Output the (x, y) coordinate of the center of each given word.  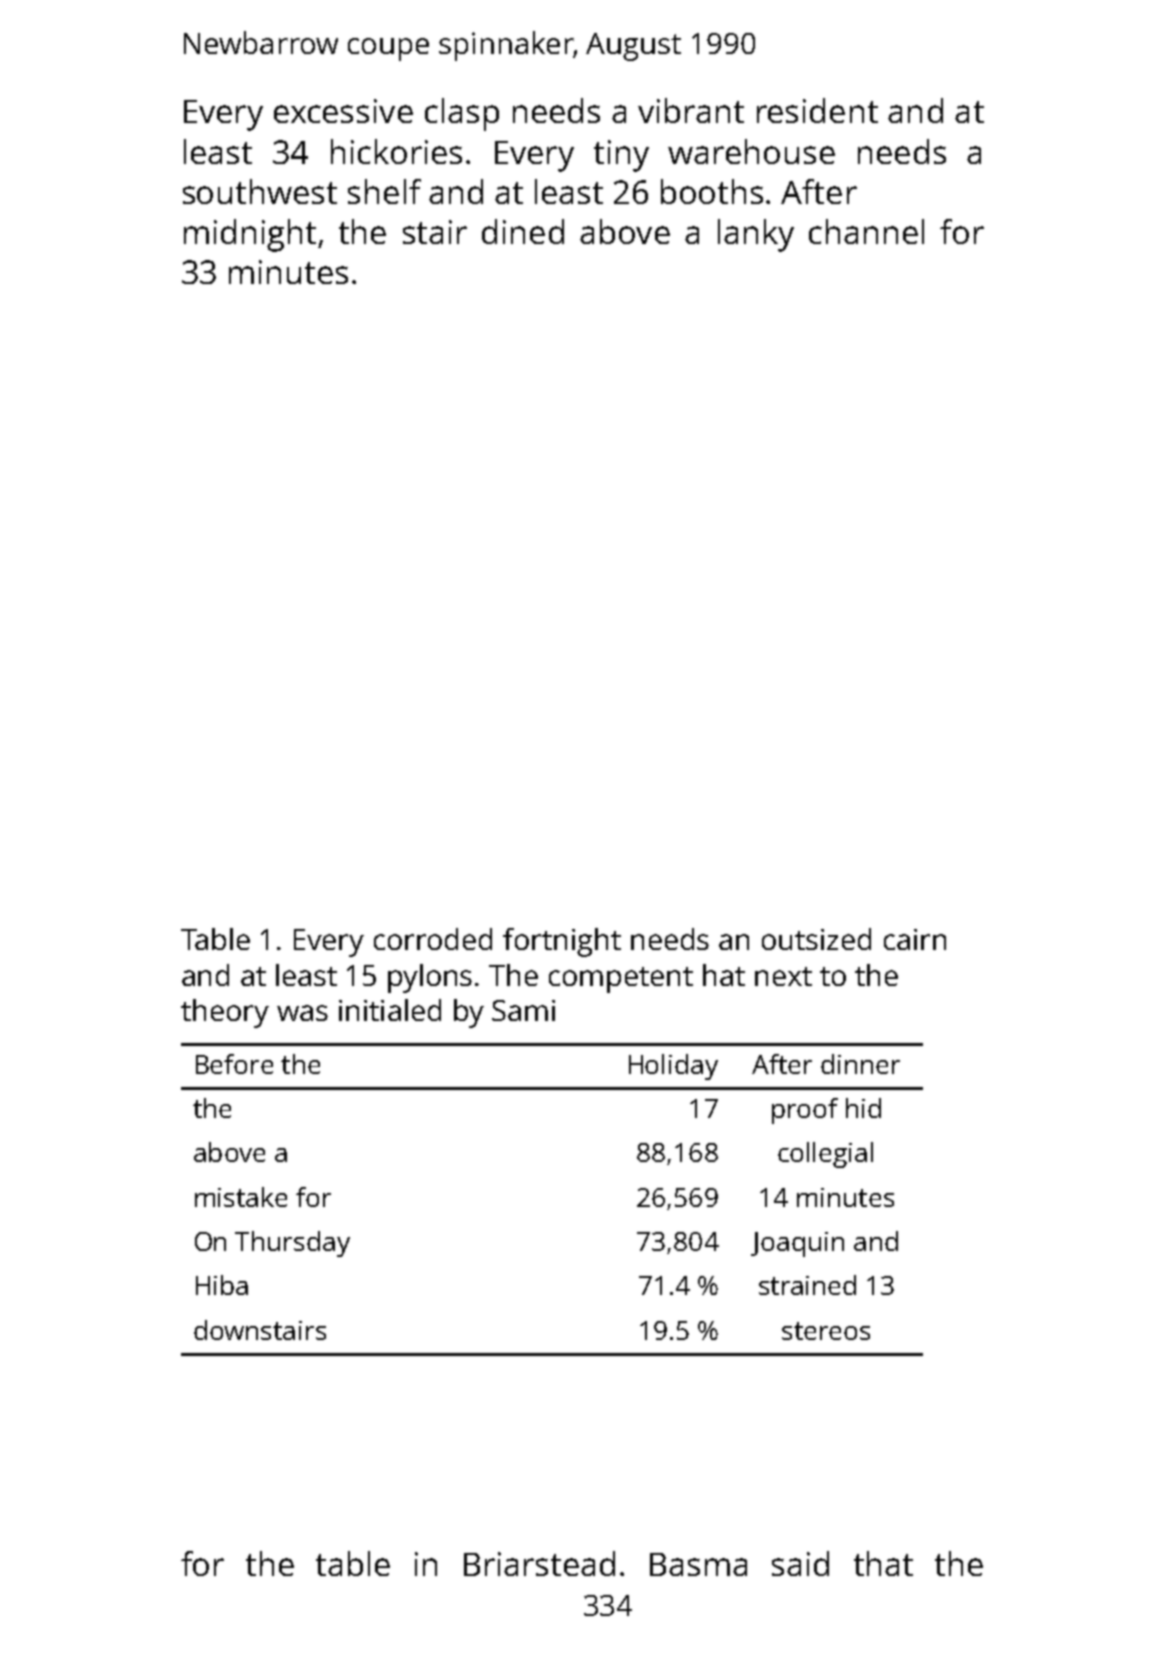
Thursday (292, 1244)
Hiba (222, 1285)
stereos (826, 1331)
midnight (250, 235)
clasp (462, 114)
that (883, 1563)
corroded (433, 939)
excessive (343, 111)
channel (866, 231)
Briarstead (539, 1563)
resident (817, 110)
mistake (241, 1197)
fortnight (562, 942)
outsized (816, 939)
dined (523, 231)
